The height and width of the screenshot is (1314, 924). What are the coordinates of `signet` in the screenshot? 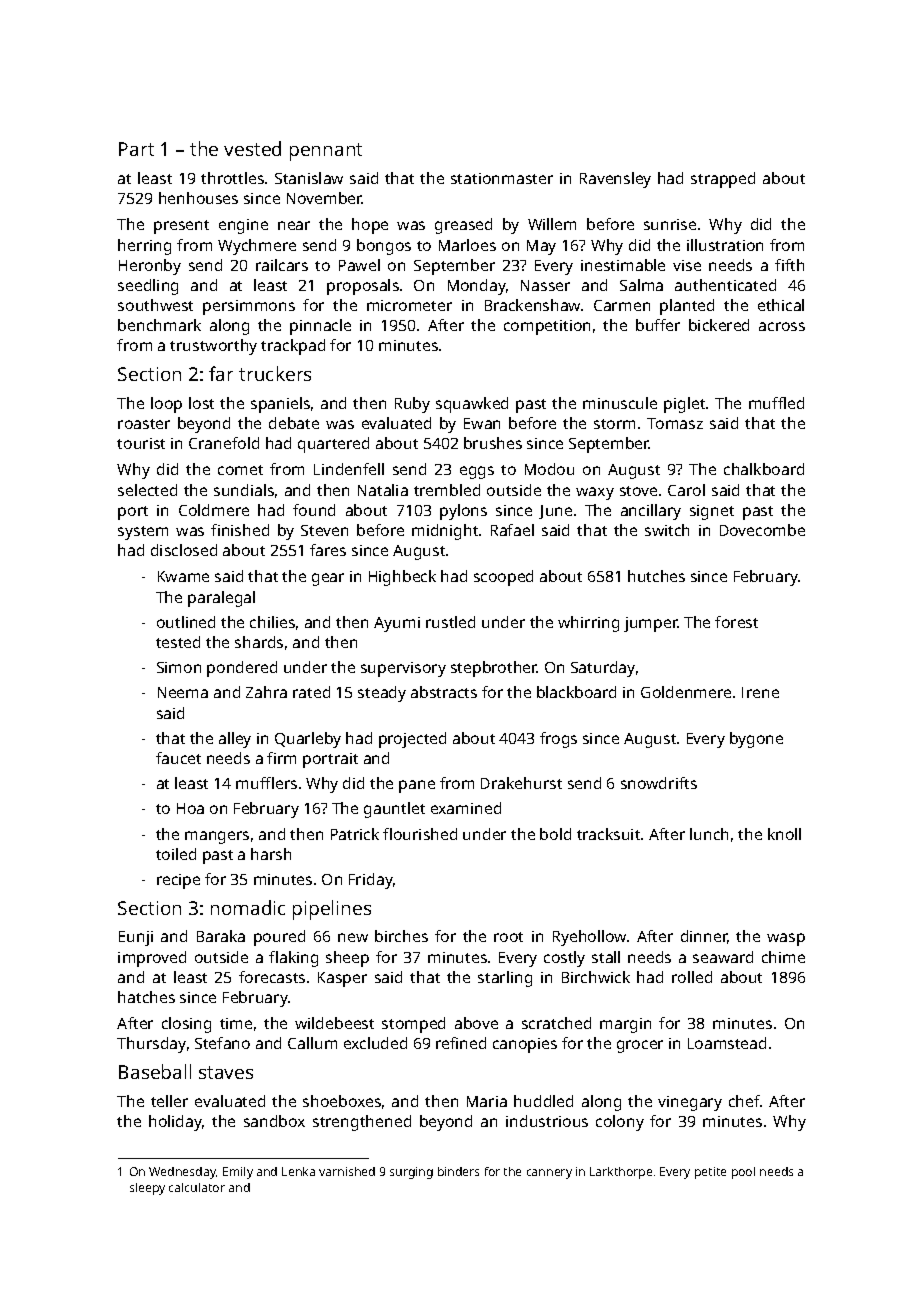 It's located at (712, 512).
